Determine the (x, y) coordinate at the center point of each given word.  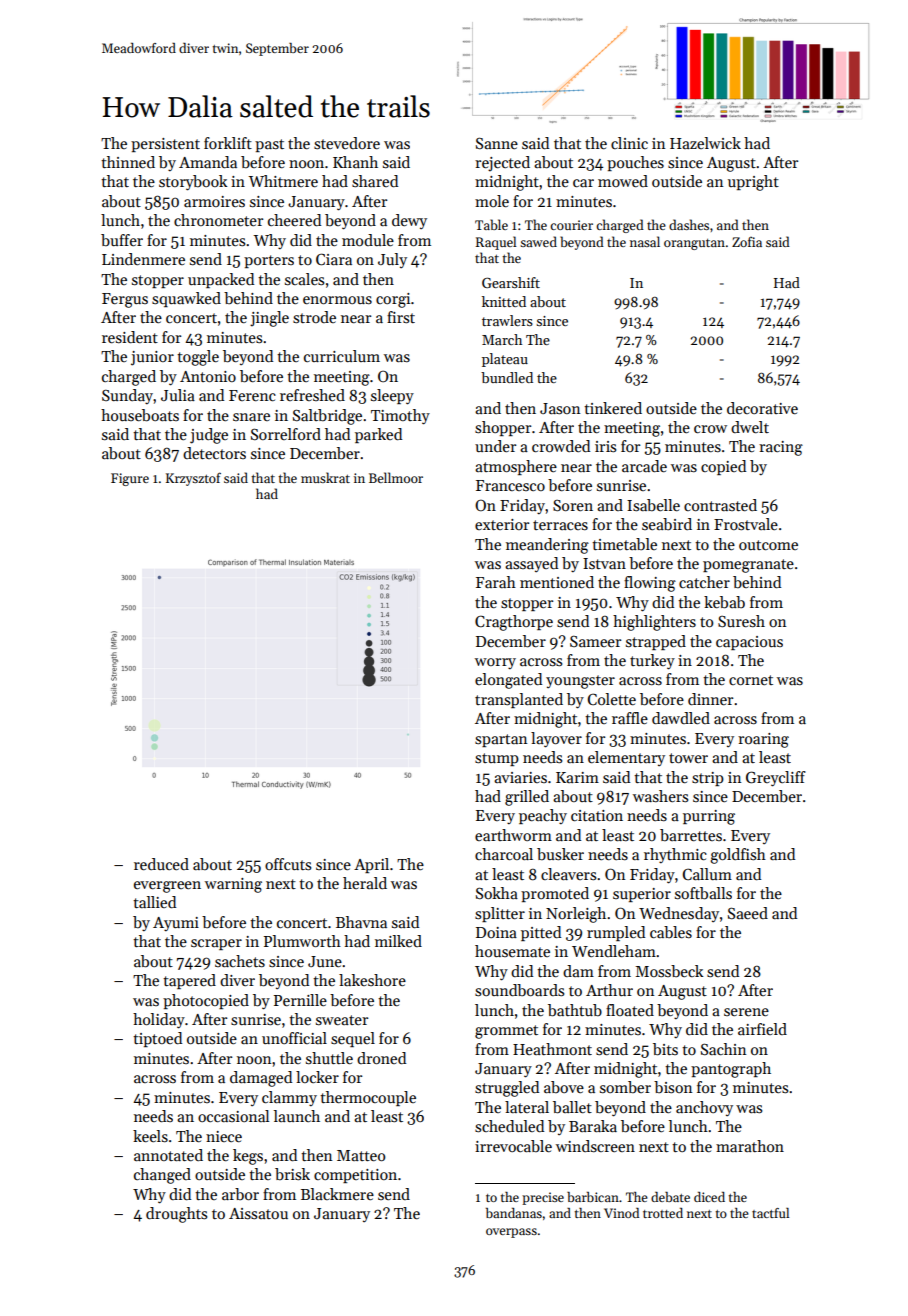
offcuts (288, 864)
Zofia (747, 242)
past (269, 145)
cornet (751, 680)
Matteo (361, 1155)
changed (162, 1176)
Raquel (496, 243)
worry (495, 663)
